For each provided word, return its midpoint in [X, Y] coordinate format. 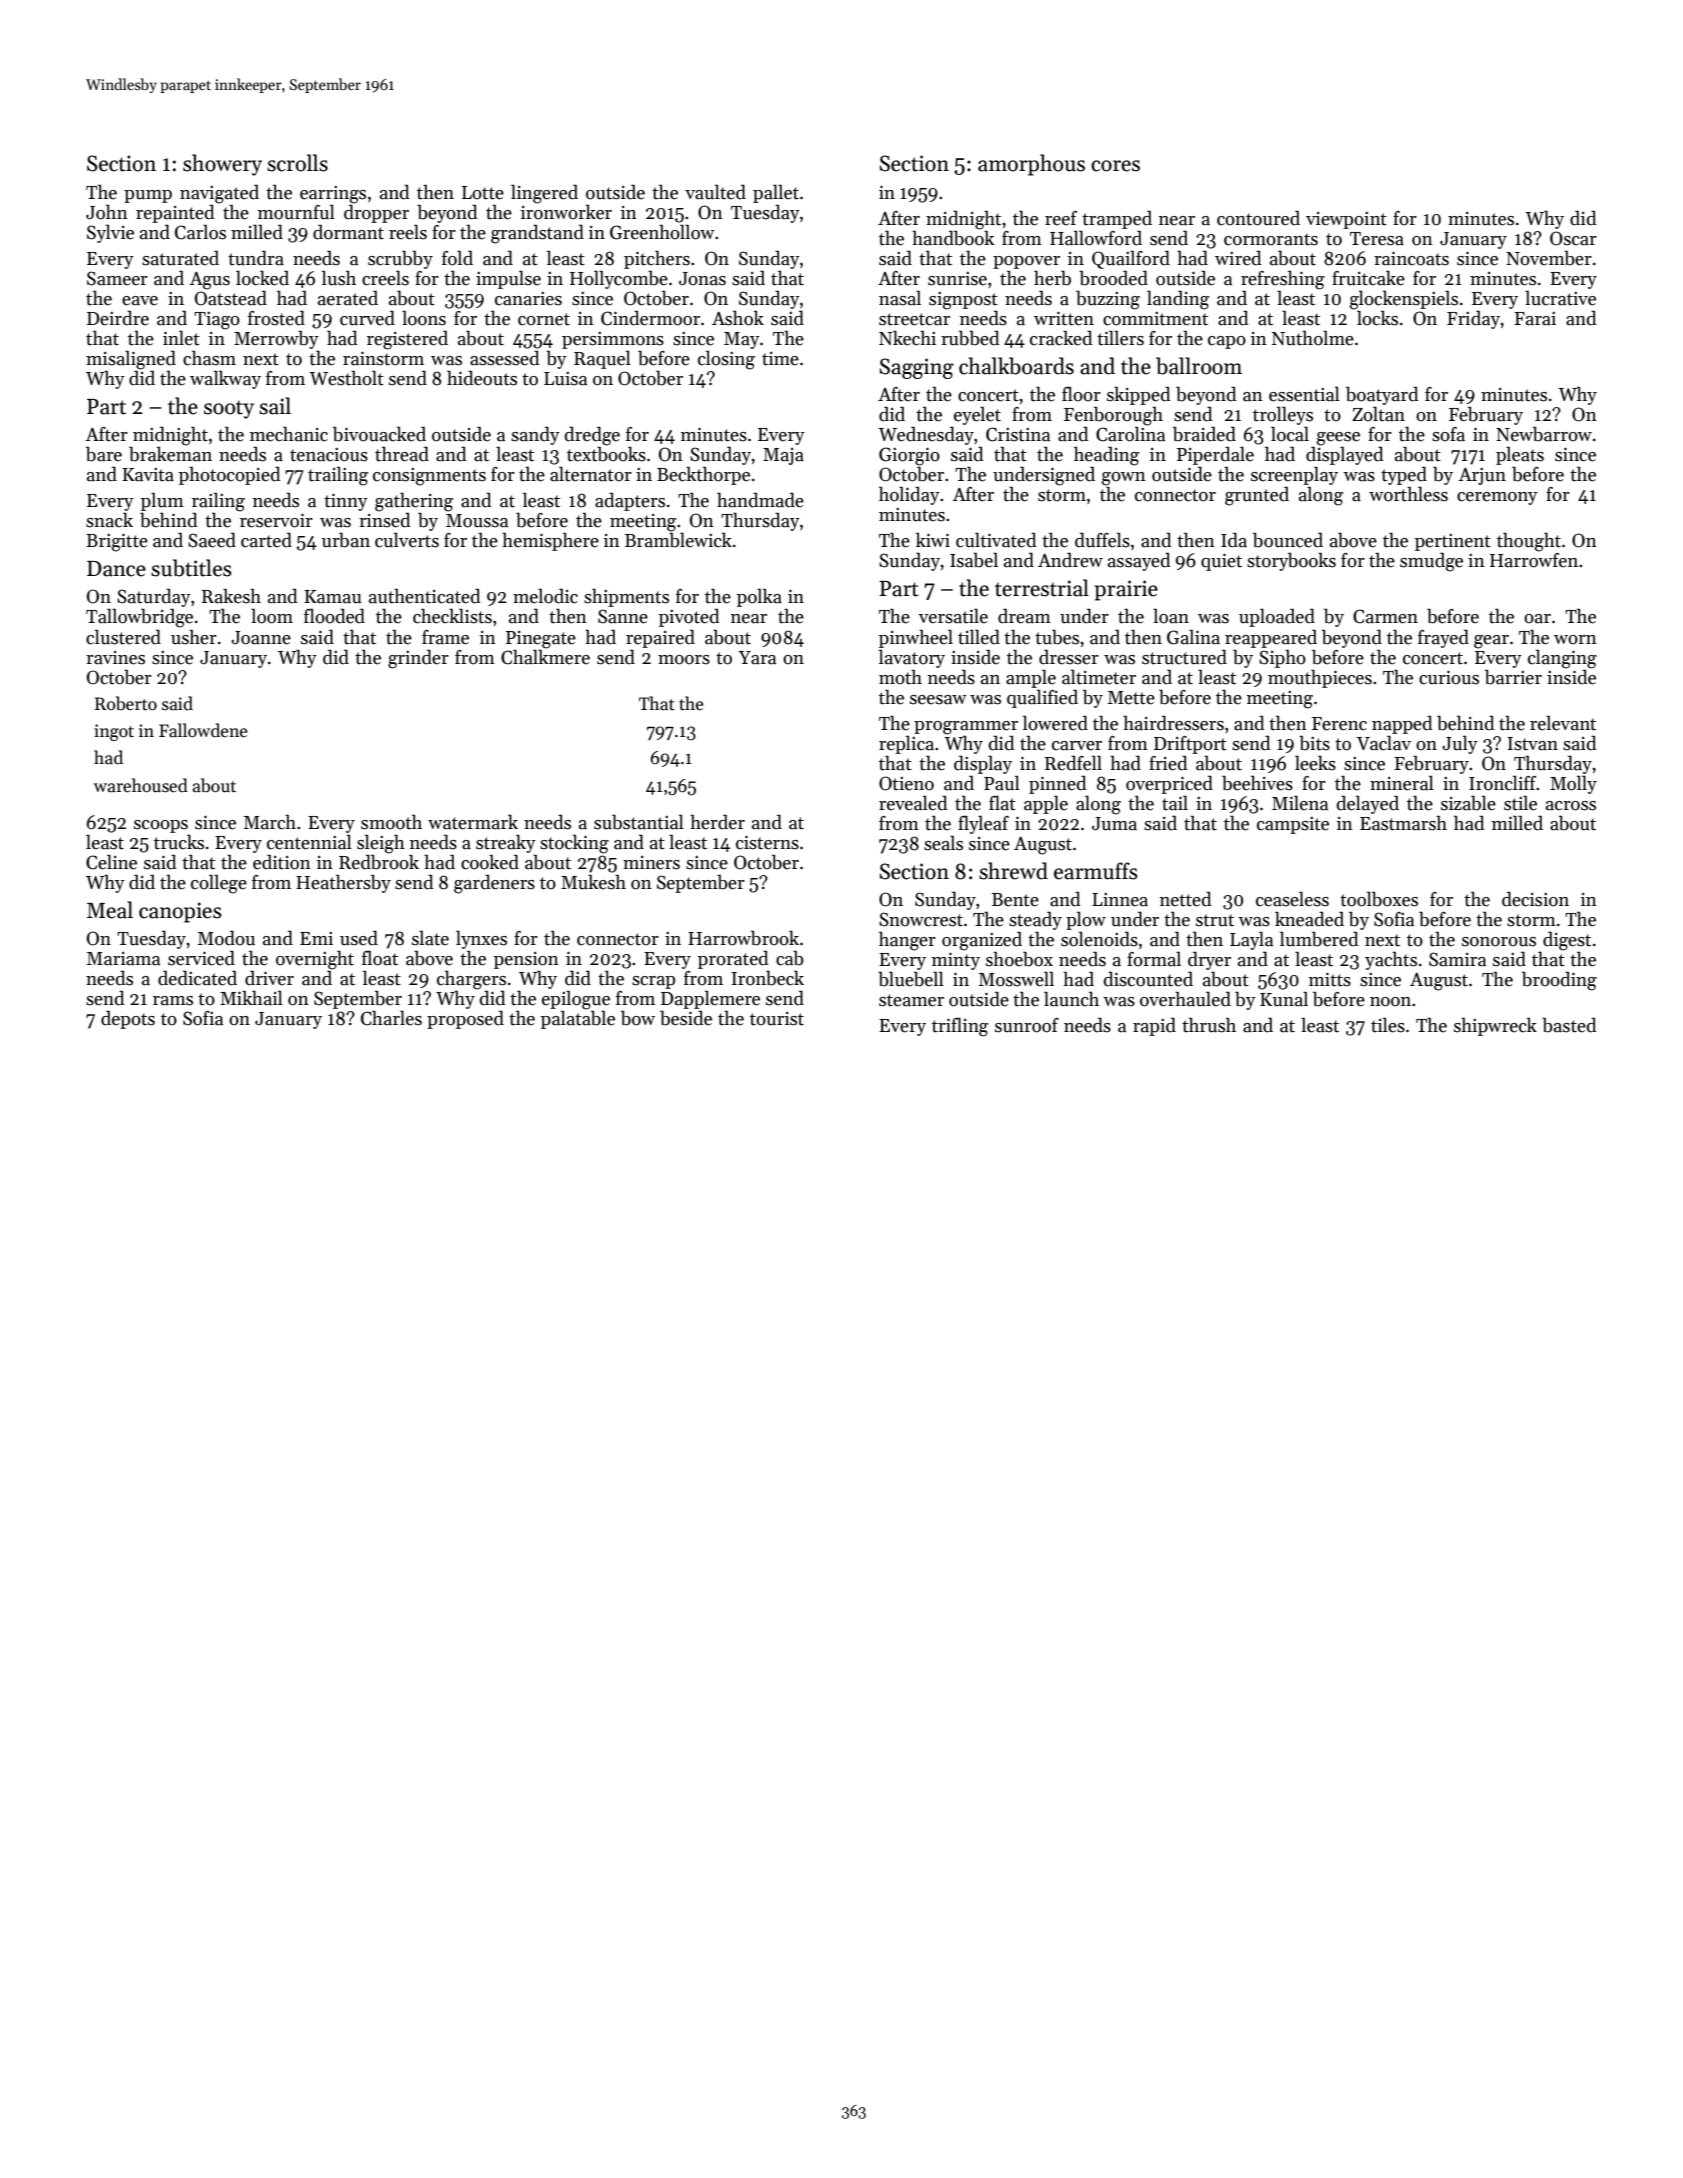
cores [1115, 166]
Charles [391, 1018]
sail [275, 406]
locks [1377, 318]
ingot [114, 732]
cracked [1061, 338]
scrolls [297, 163]
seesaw [938, 700]
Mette [1131, 698]
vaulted [715, 192]
